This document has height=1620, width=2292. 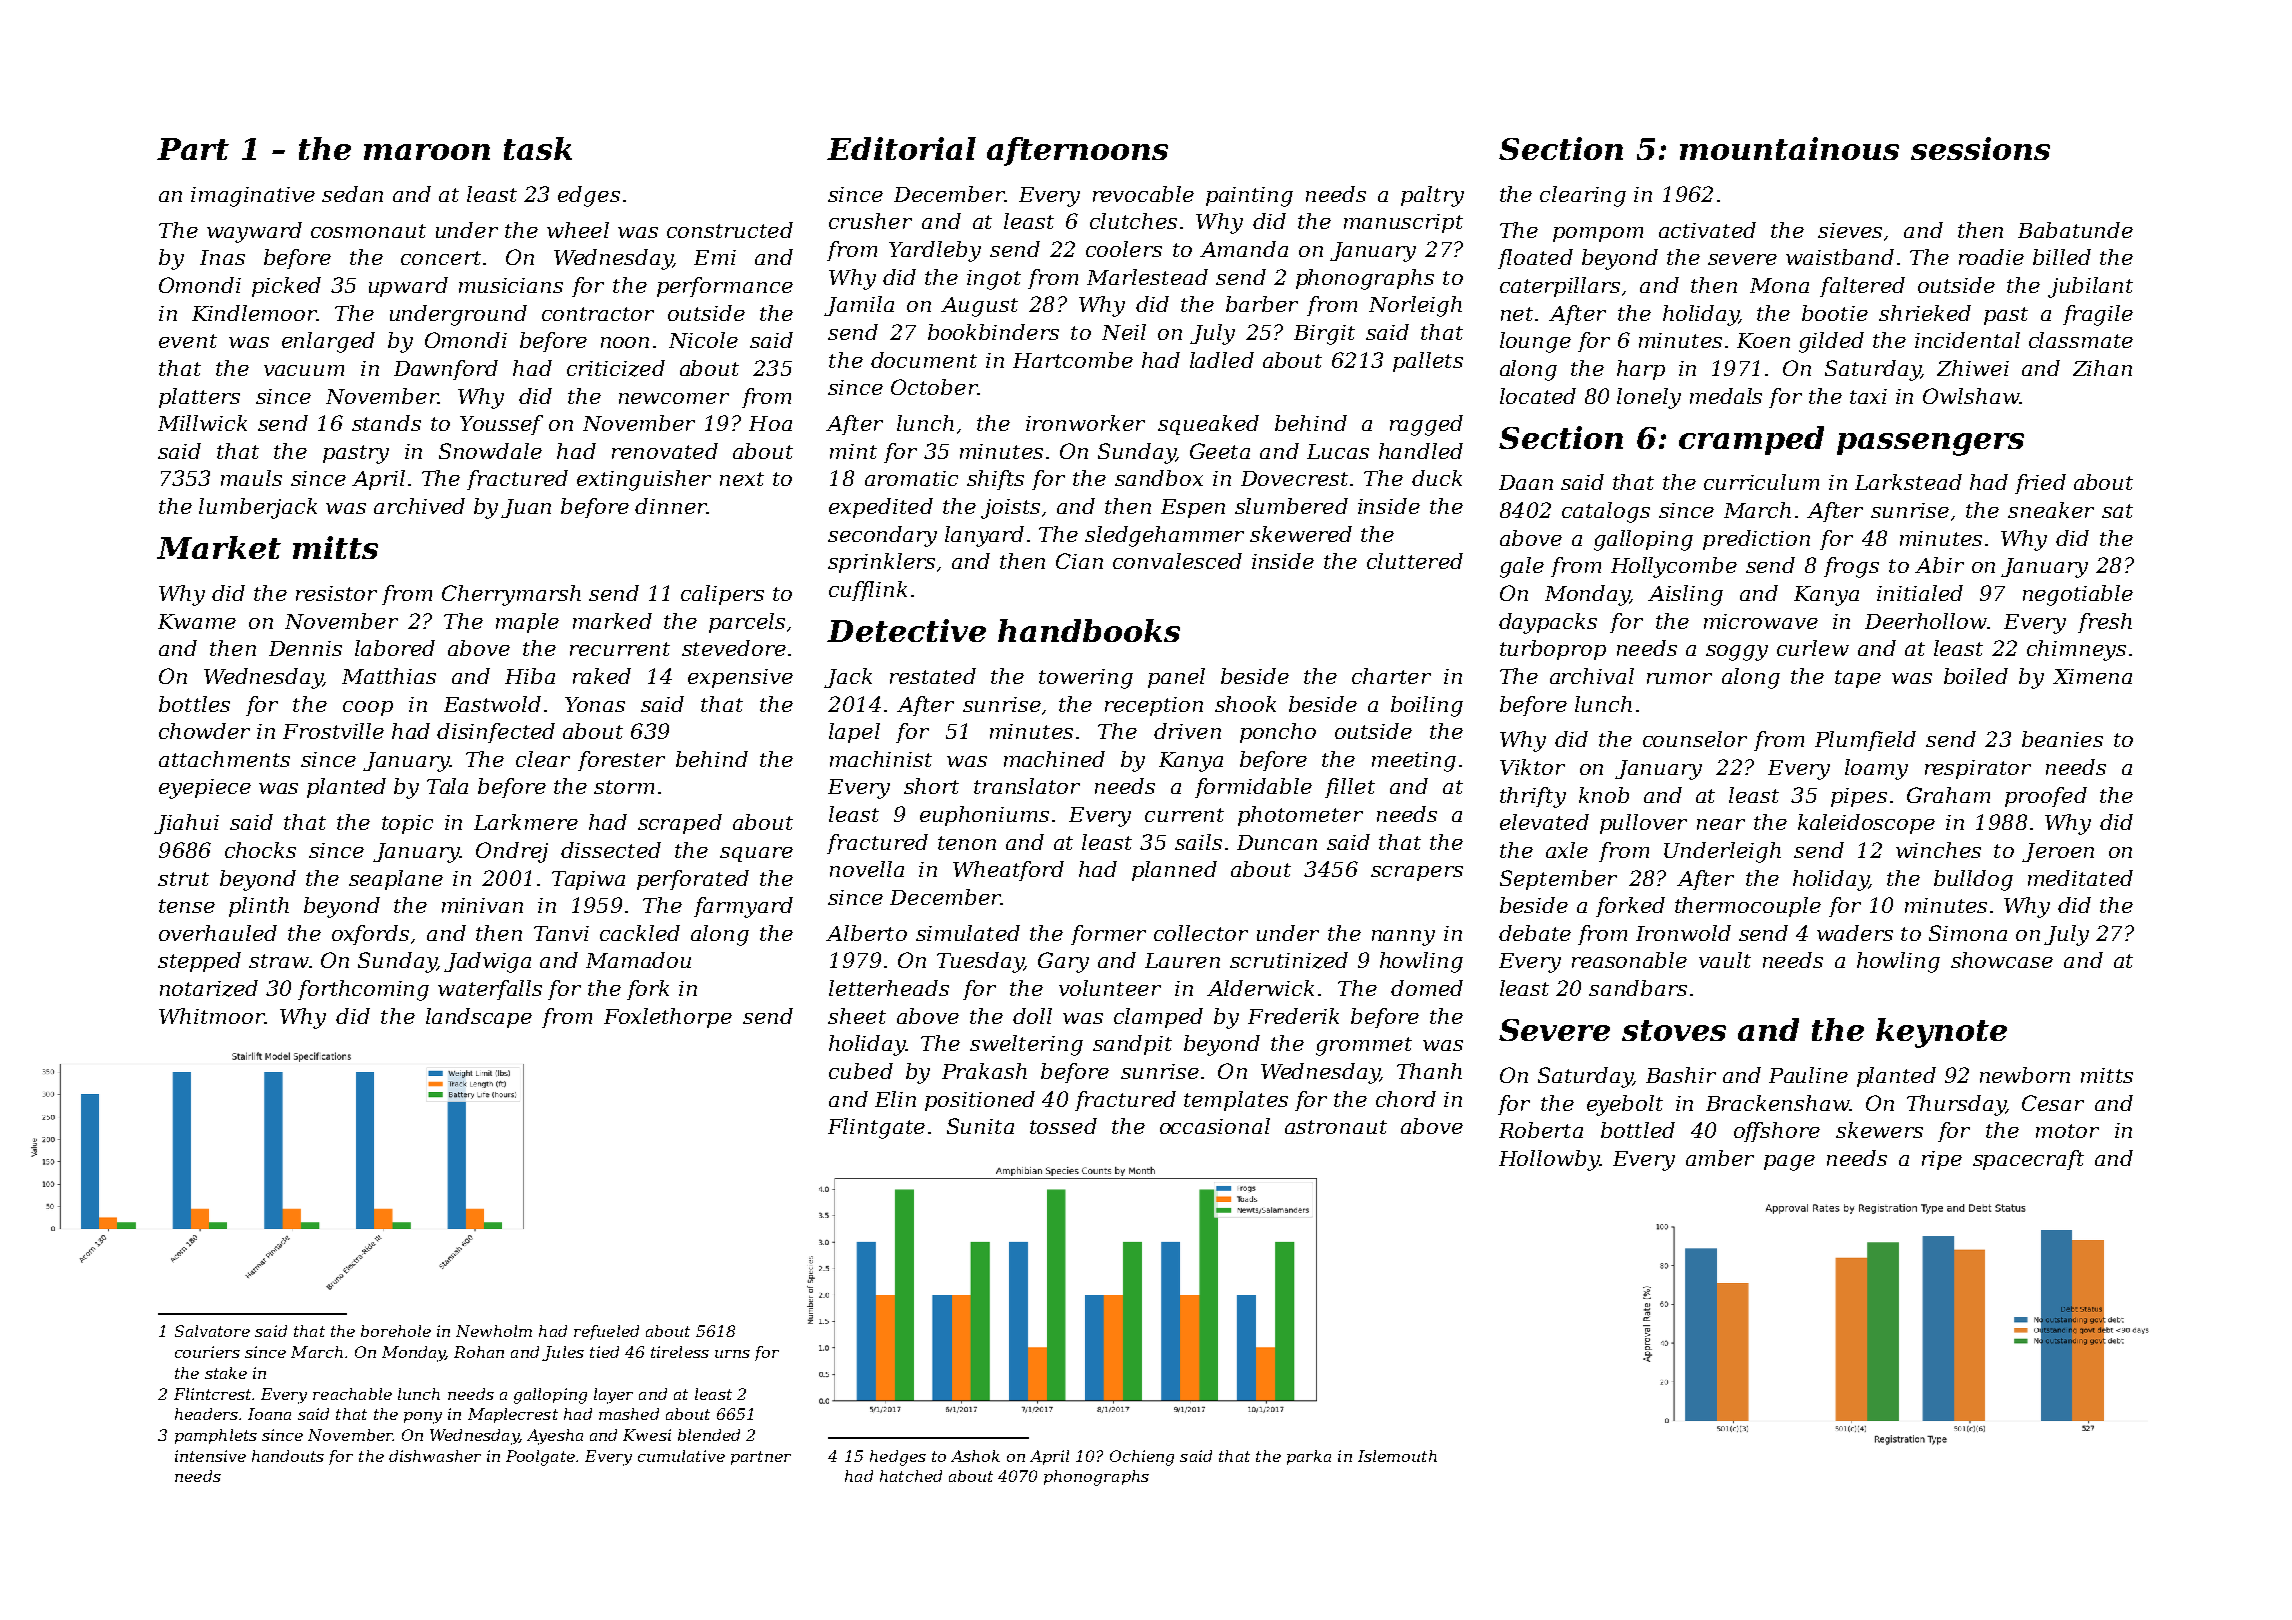 I want to click on dishwasher, so click(x=435, y=1456).
